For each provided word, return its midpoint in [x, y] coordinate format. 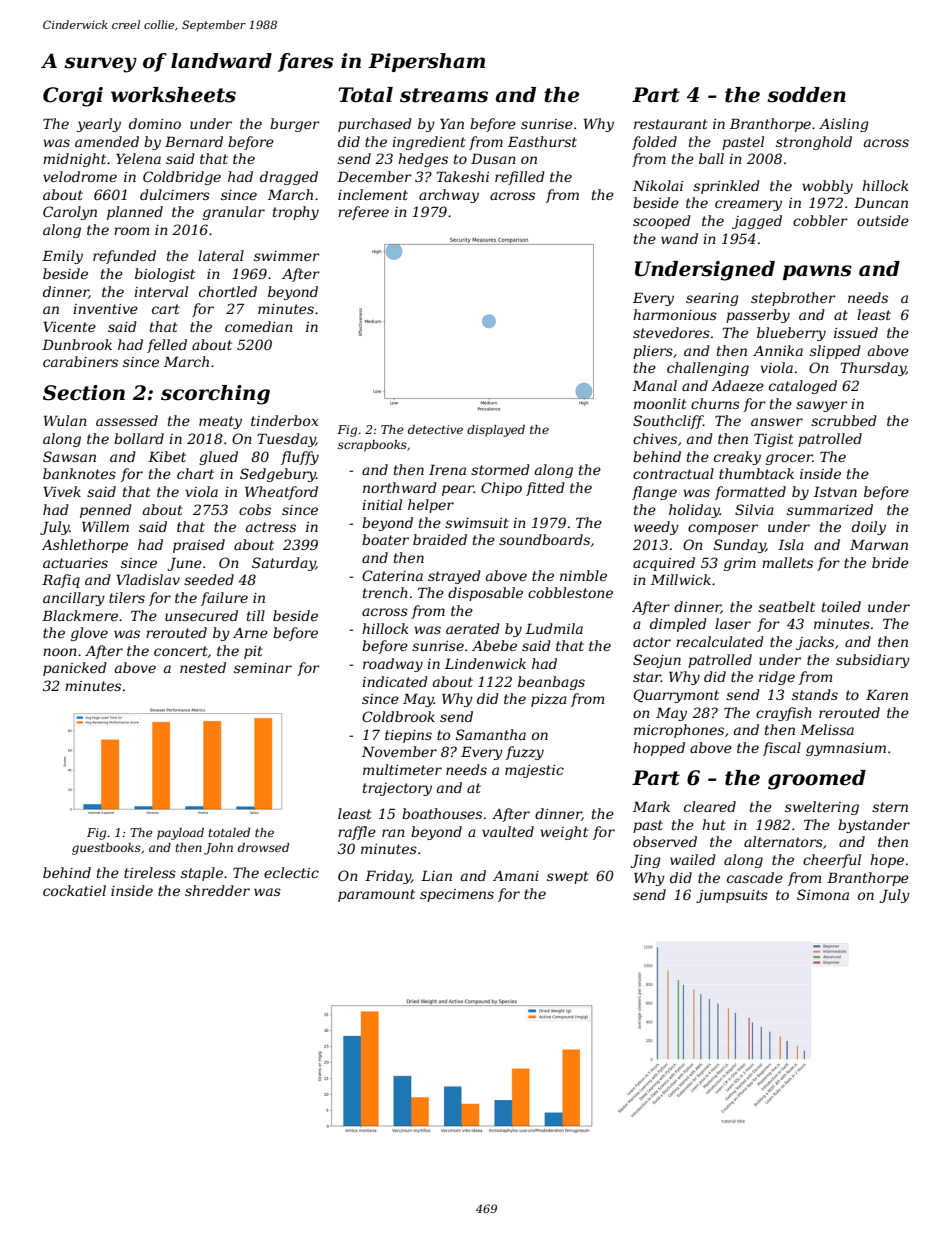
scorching [215, 395]
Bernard [194, 141]
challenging [708, 369]
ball [711, 158]
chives [655, 438]
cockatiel [74, 890]
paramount [376, 895]
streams [444, 95]
